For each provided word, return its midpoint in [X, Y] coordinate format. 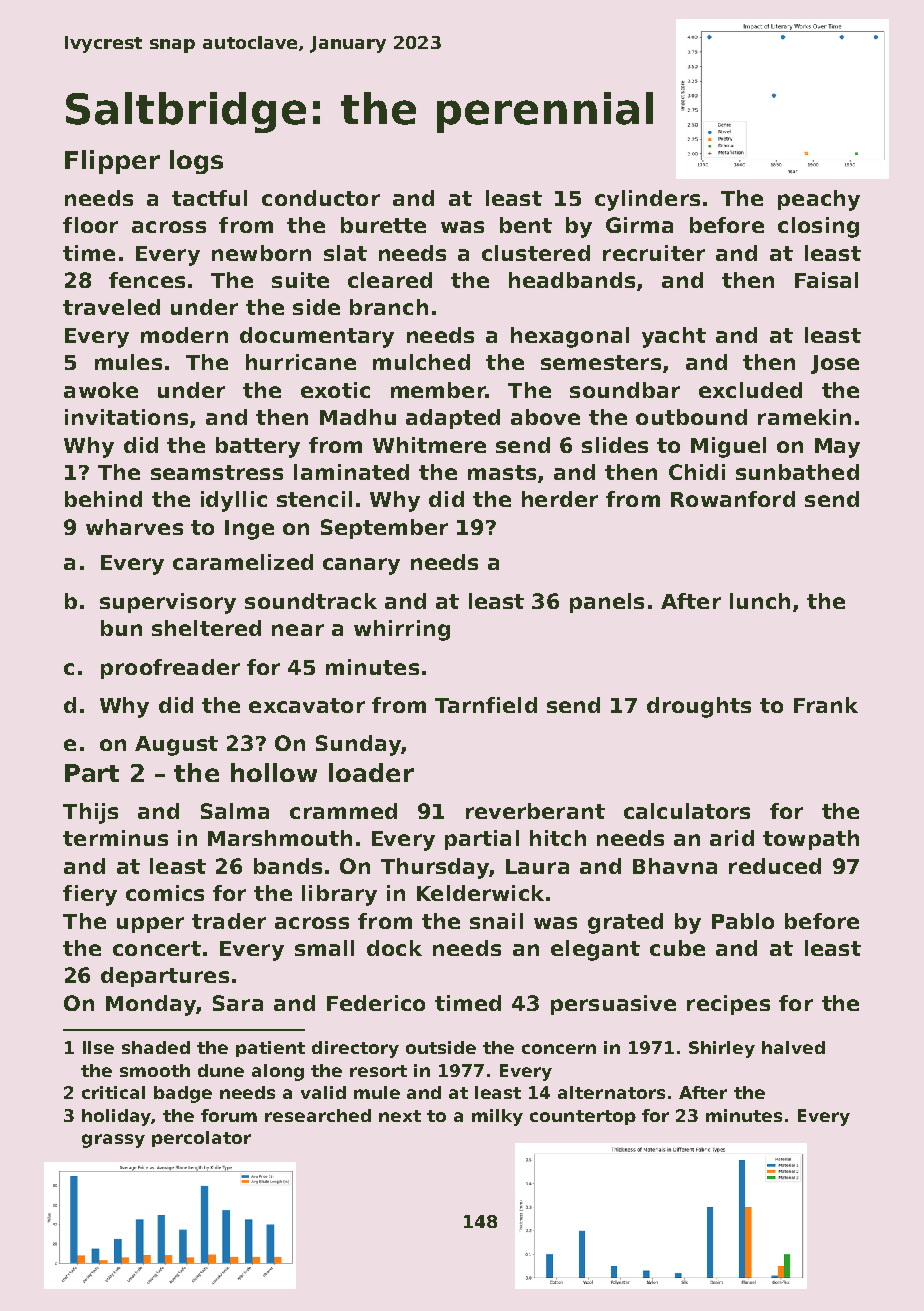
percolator [201, 1139]
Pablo [743, 921]
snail [496, 921]
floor [90, 225]
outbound [691, 417]
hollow [274, 772]
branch [389, 307]
